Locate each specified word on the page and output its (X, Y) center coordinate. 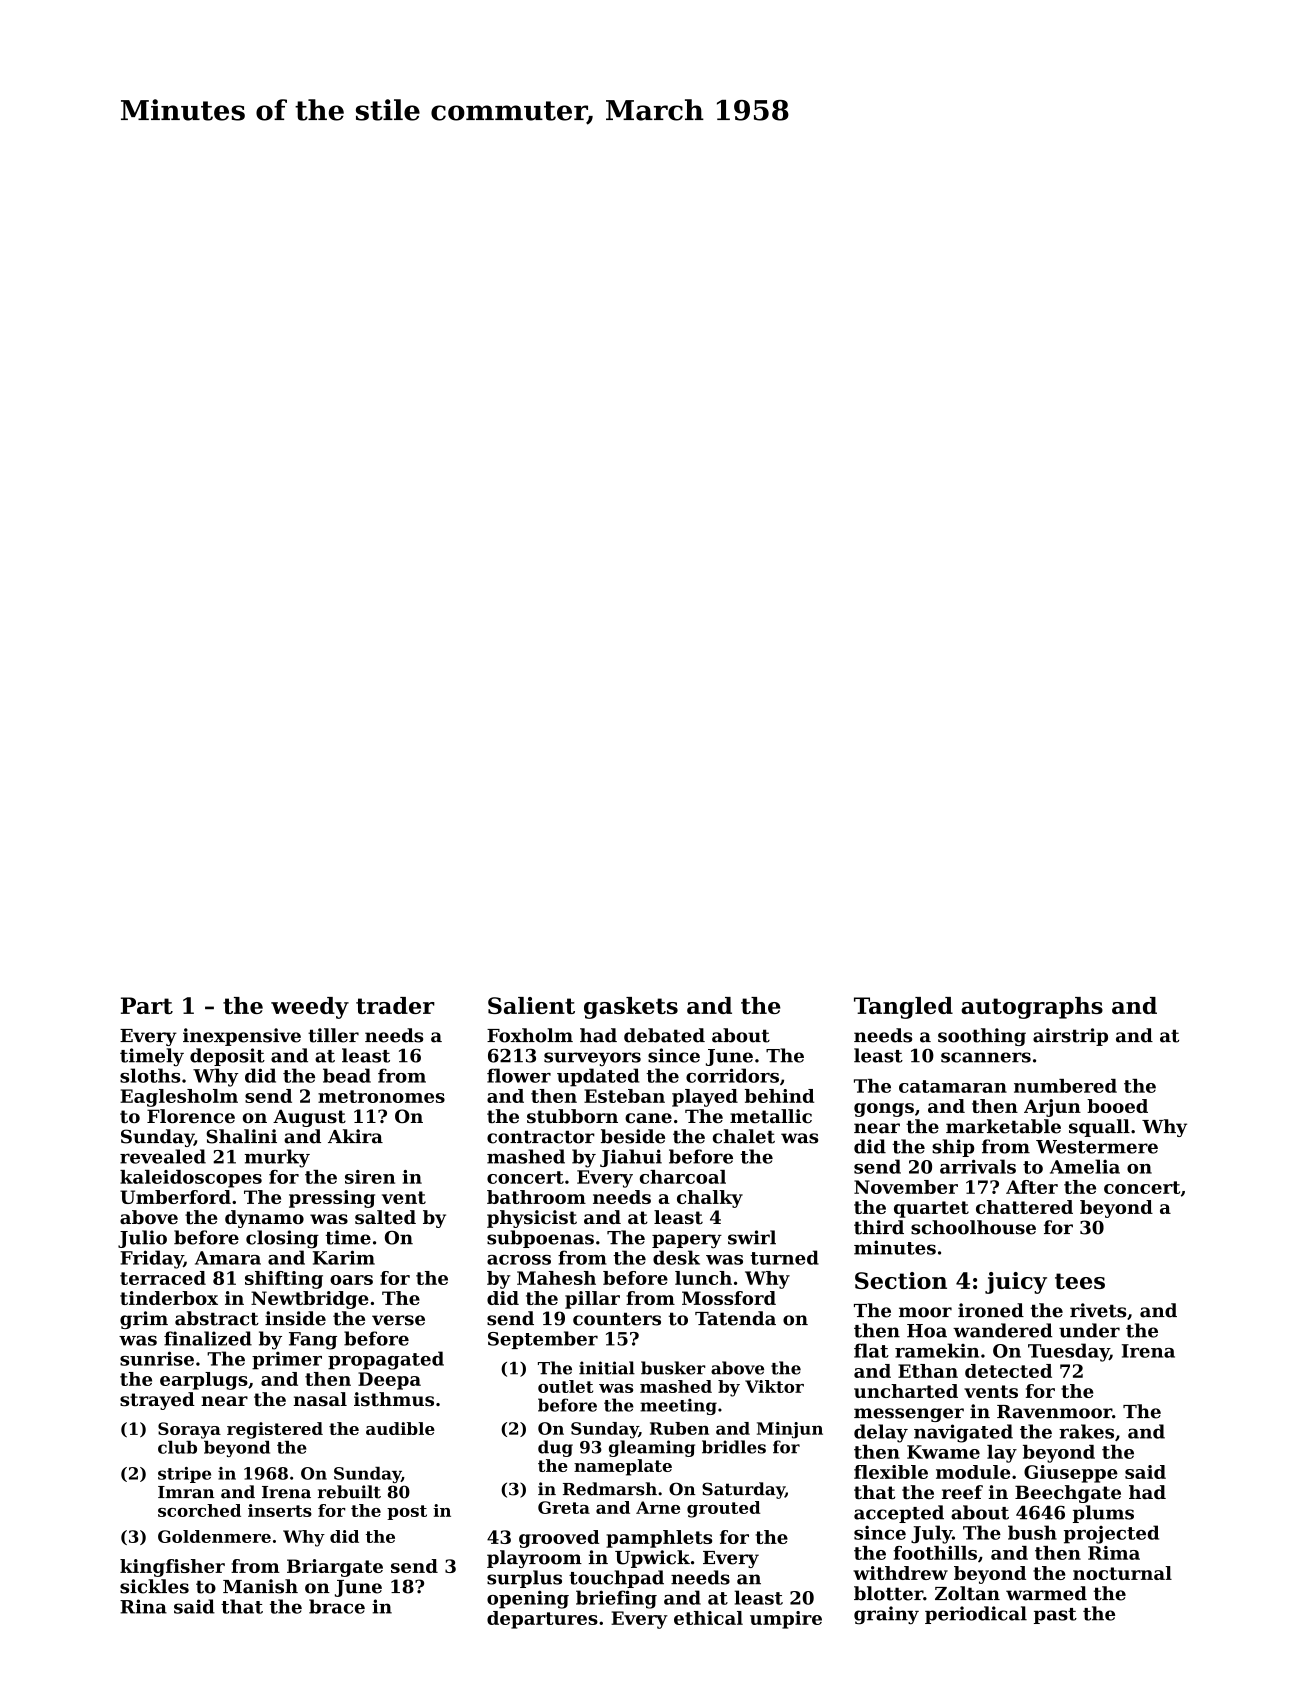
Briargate (335, 1568)
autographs (1032, 1008)
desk (676, 1257)
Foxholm (530, 1035)
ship (953, 1148)
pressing (332, 1199)
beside (633, 1136)
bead (347, 1075)
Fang (313, 1341)
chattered (1024, 1207)
